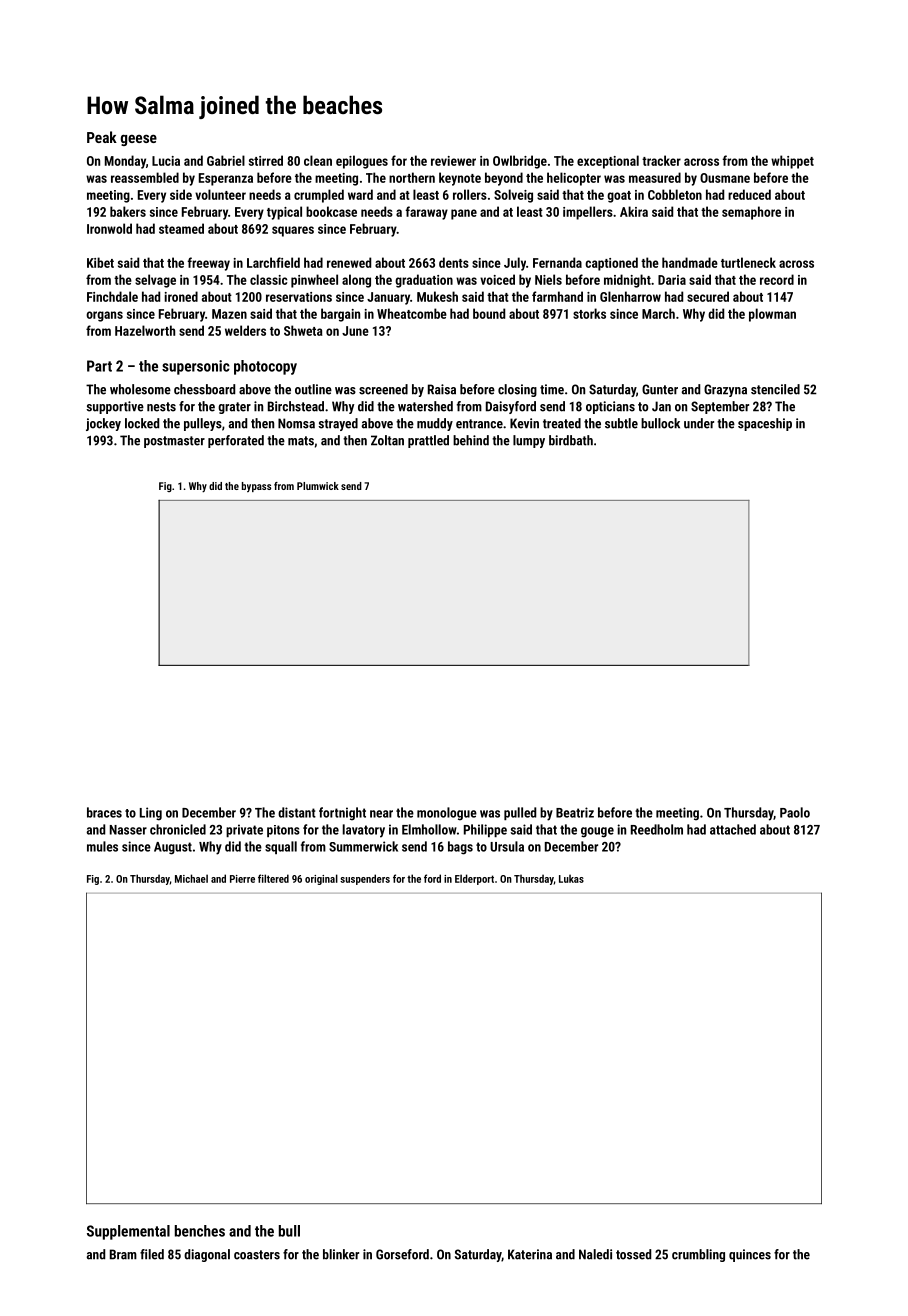 Image resolution: width=908 pixels, height=1316 pixels. I want to click on quinces, so click(750, 1255).
